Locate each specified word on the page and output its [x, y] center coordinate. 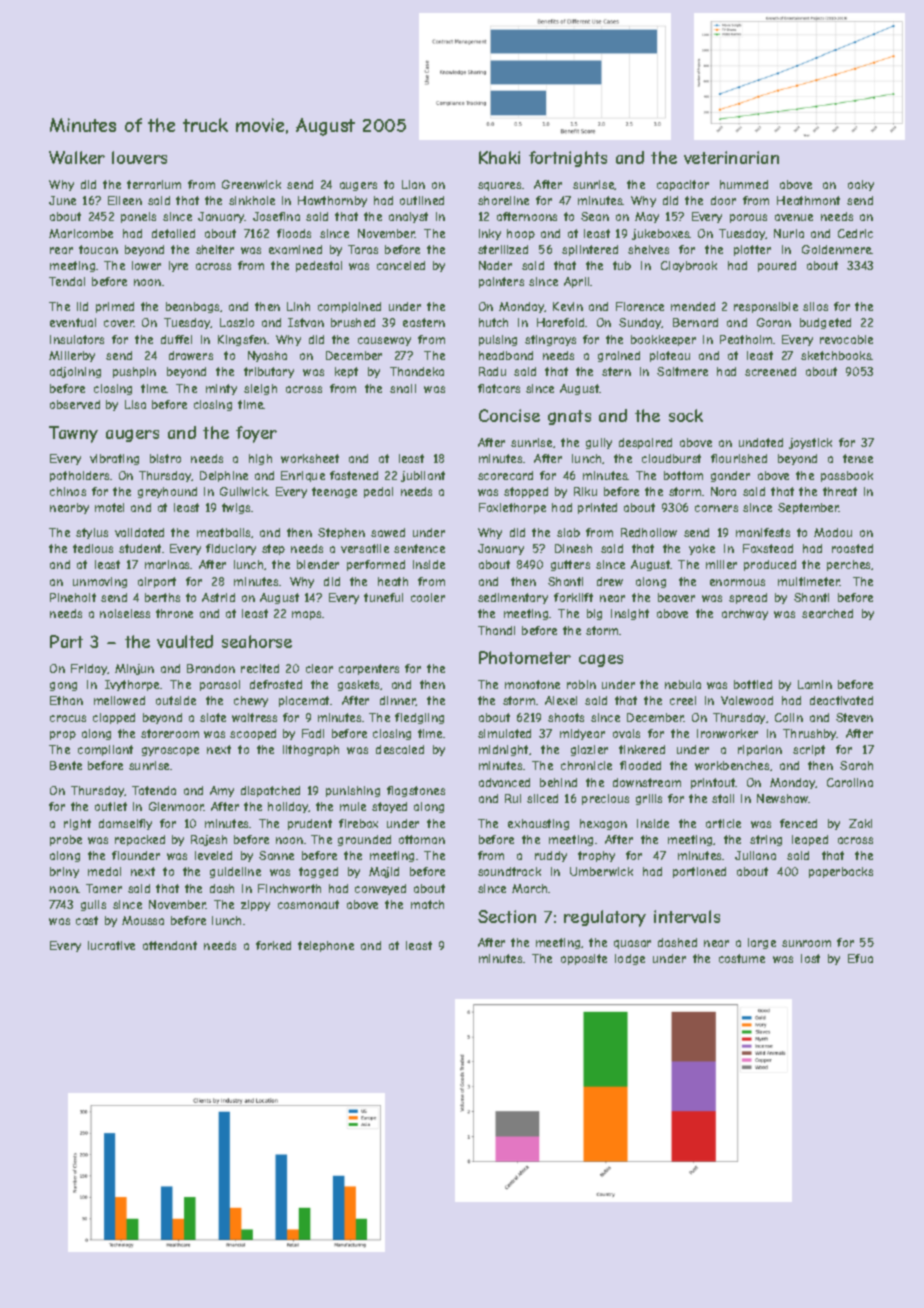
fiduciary [231, 549]
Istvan [306, 322]
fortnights [568, 159]
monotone [532, 684]
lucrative [111, 945]
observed [75, 404]
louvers [139, 157]
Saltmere [682, 371]
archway [745, 614]
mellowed [119, 700]
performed [376, 565]
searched [827, 613]
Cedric [855, 233]
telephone [326, 946]
